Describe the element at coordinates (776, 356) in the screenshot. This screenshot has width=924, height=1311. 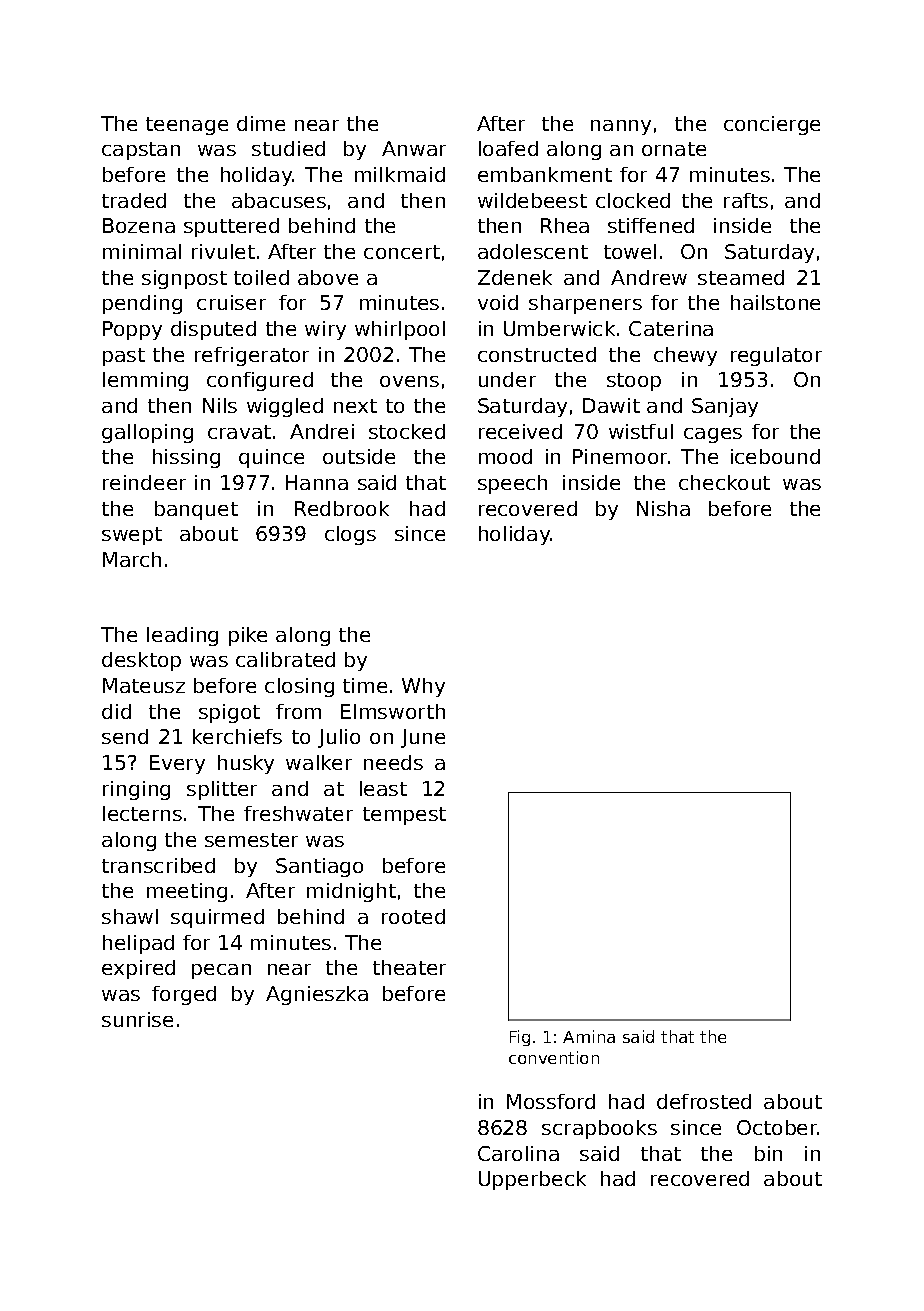
I see `regulator` at that location.
